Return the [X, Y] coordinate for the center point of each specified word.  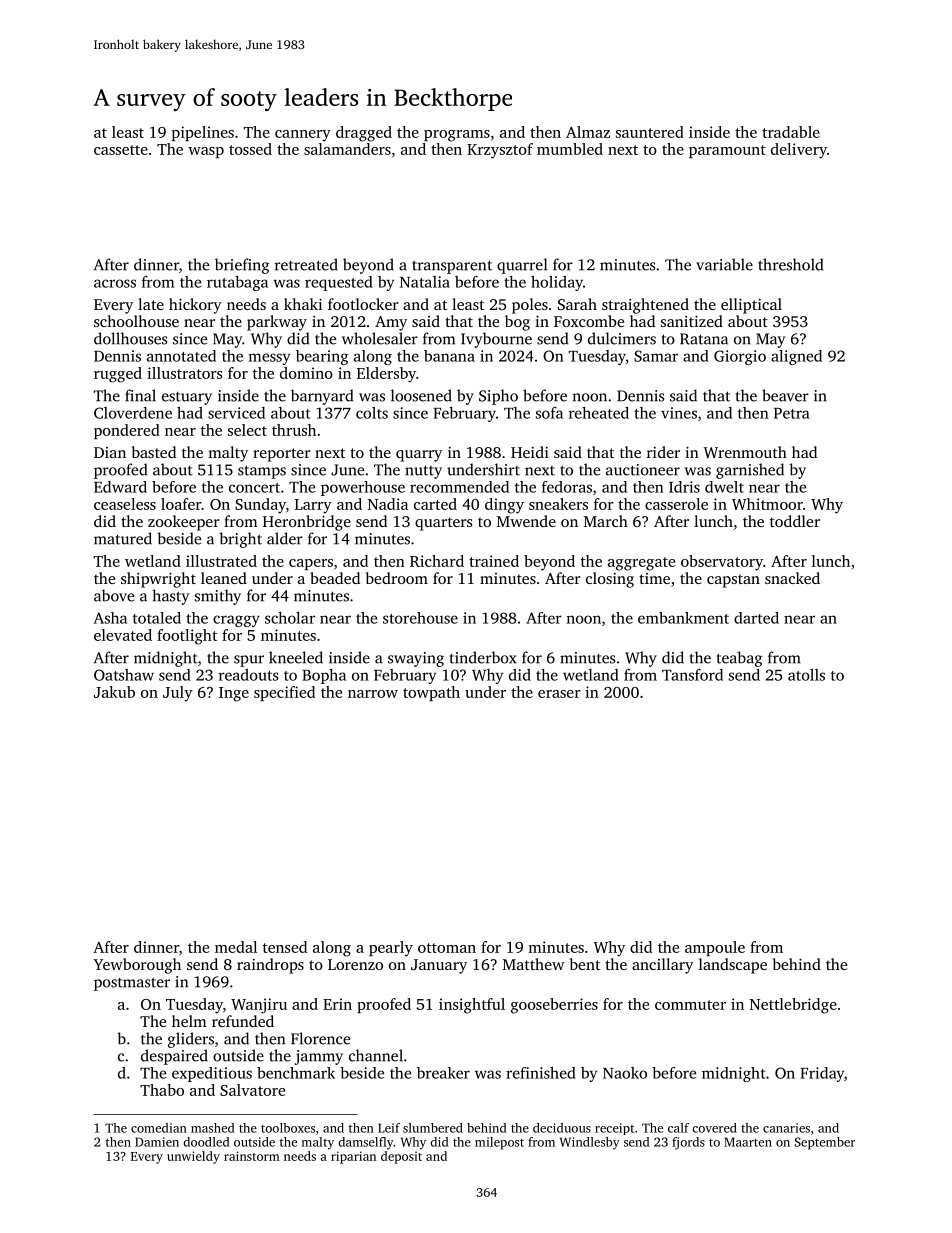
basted [154, 452]
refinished [541, 1073]
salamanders [347, 149]
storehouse [420, 618]
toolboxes [288, 1128]
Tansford [692, 675]
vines [679, 413]
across [115, 283]
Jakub [114, 692]
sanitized [692, 321]
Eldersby [386, 375]
